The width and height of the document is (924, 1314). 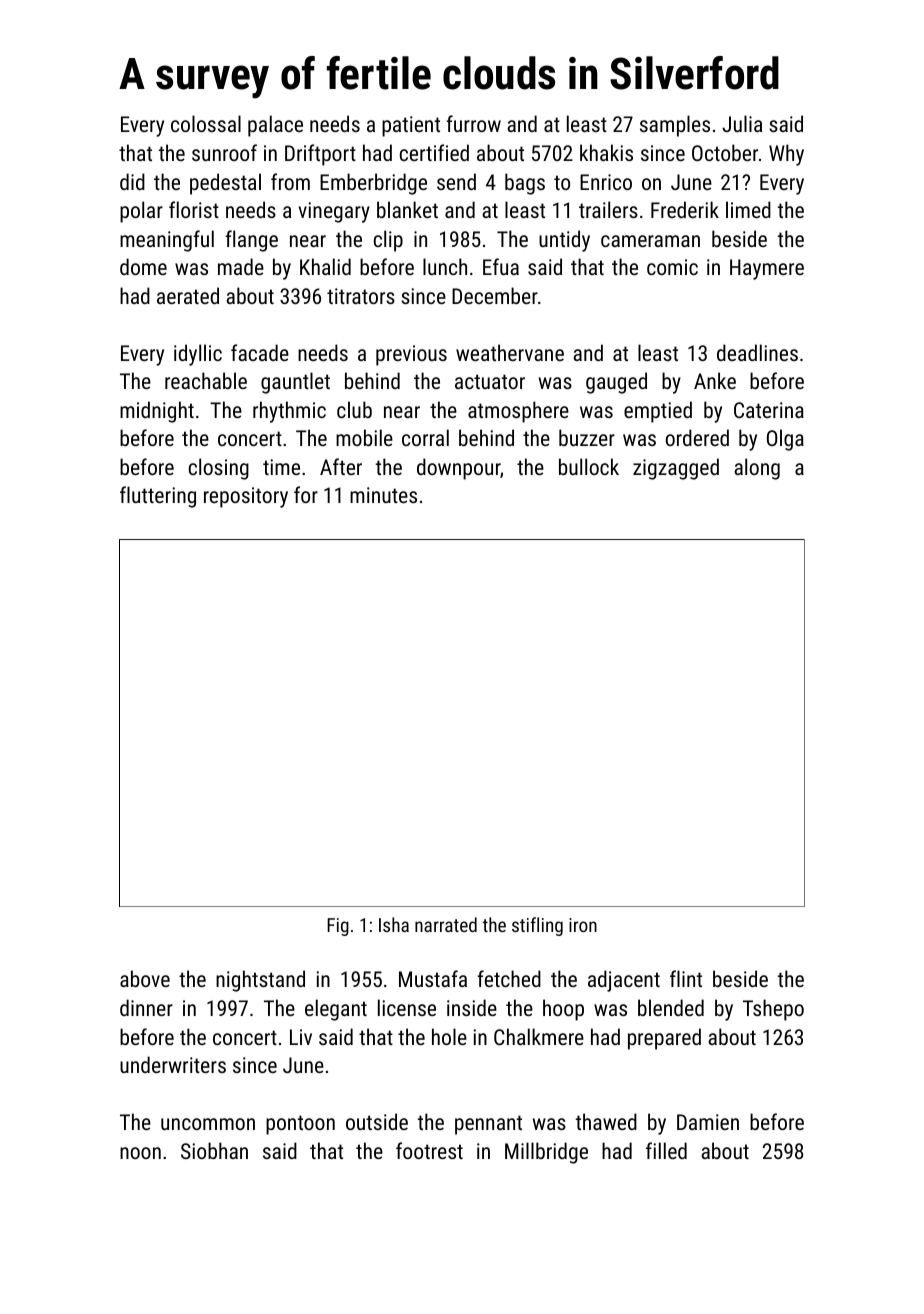 I want to click on downpour, so click(x=458, y=469).
